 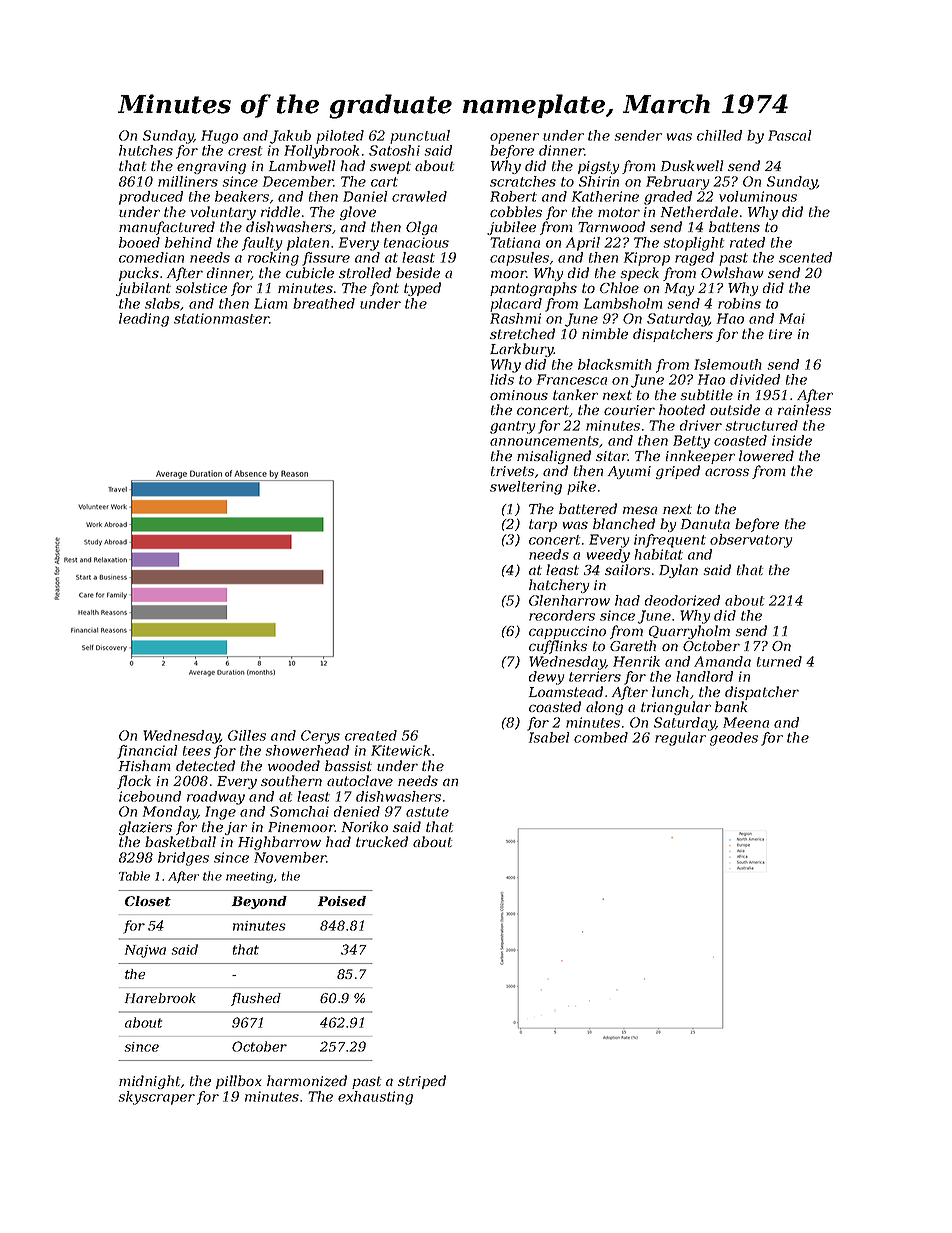 I want to click on opener, so click(x=514, y=138).
